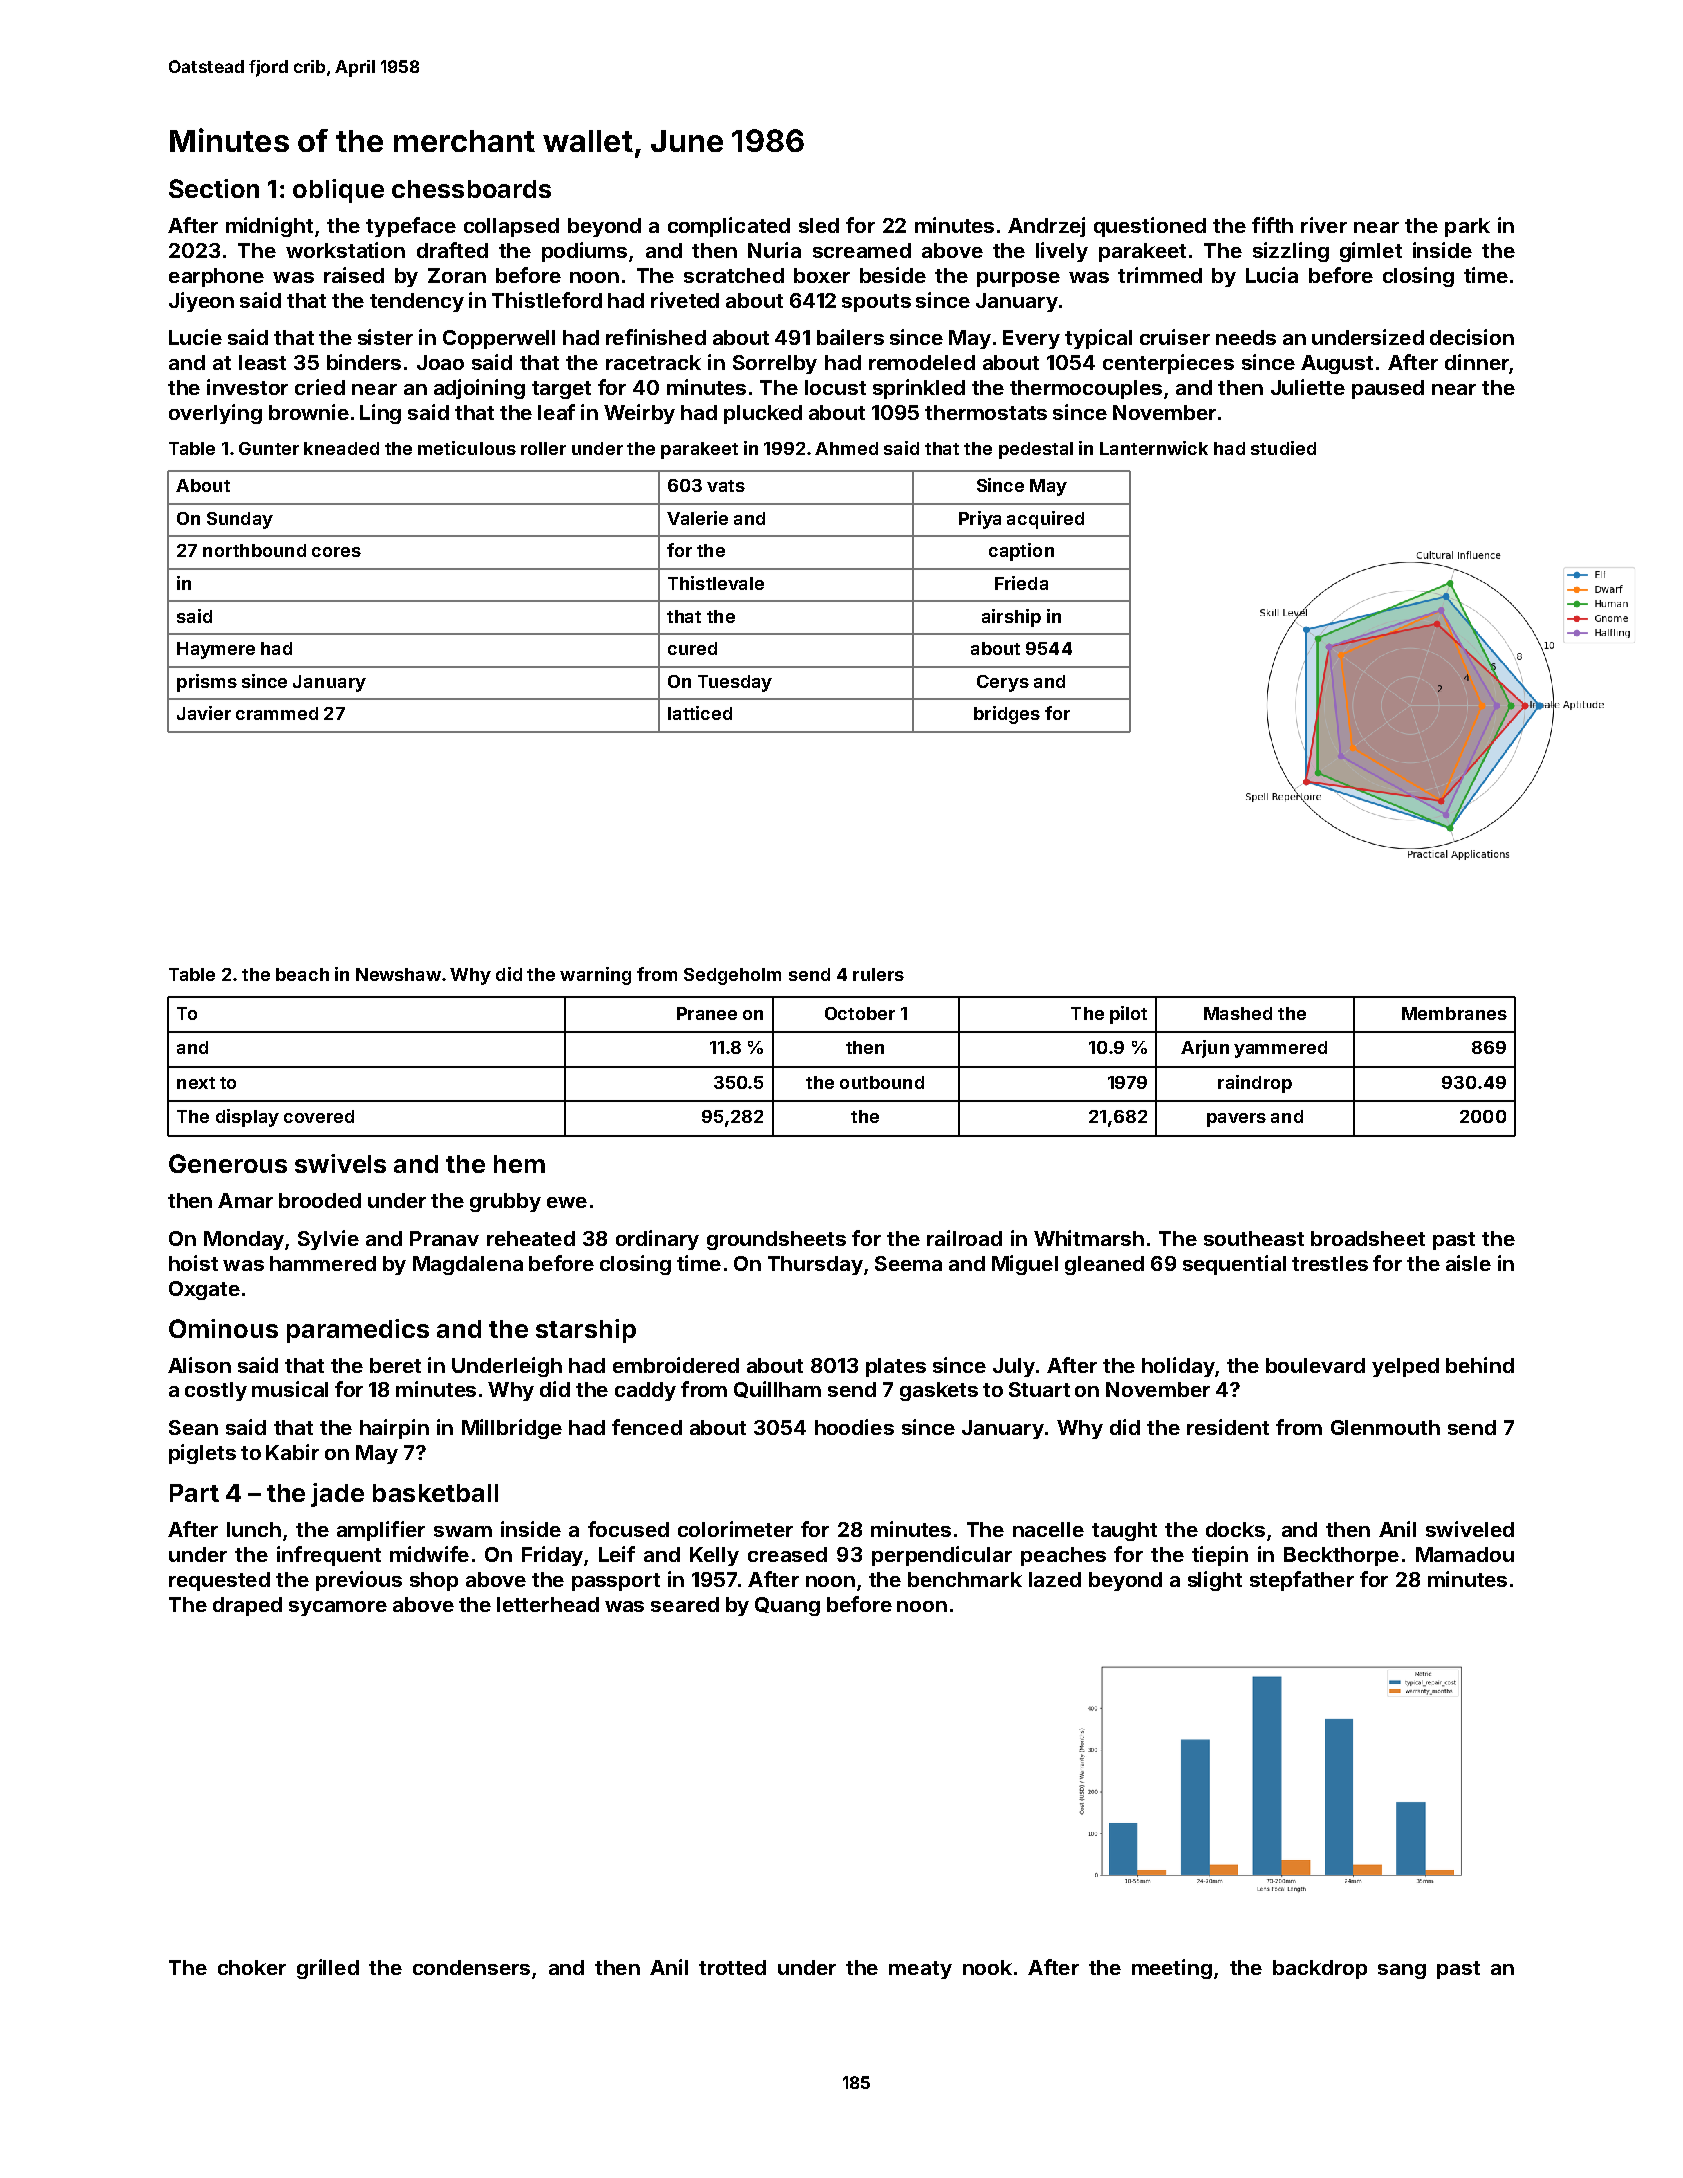  What do you see at coordinates (819, 225) in the image?
I see `sled` at bounding box center [819, 225].
